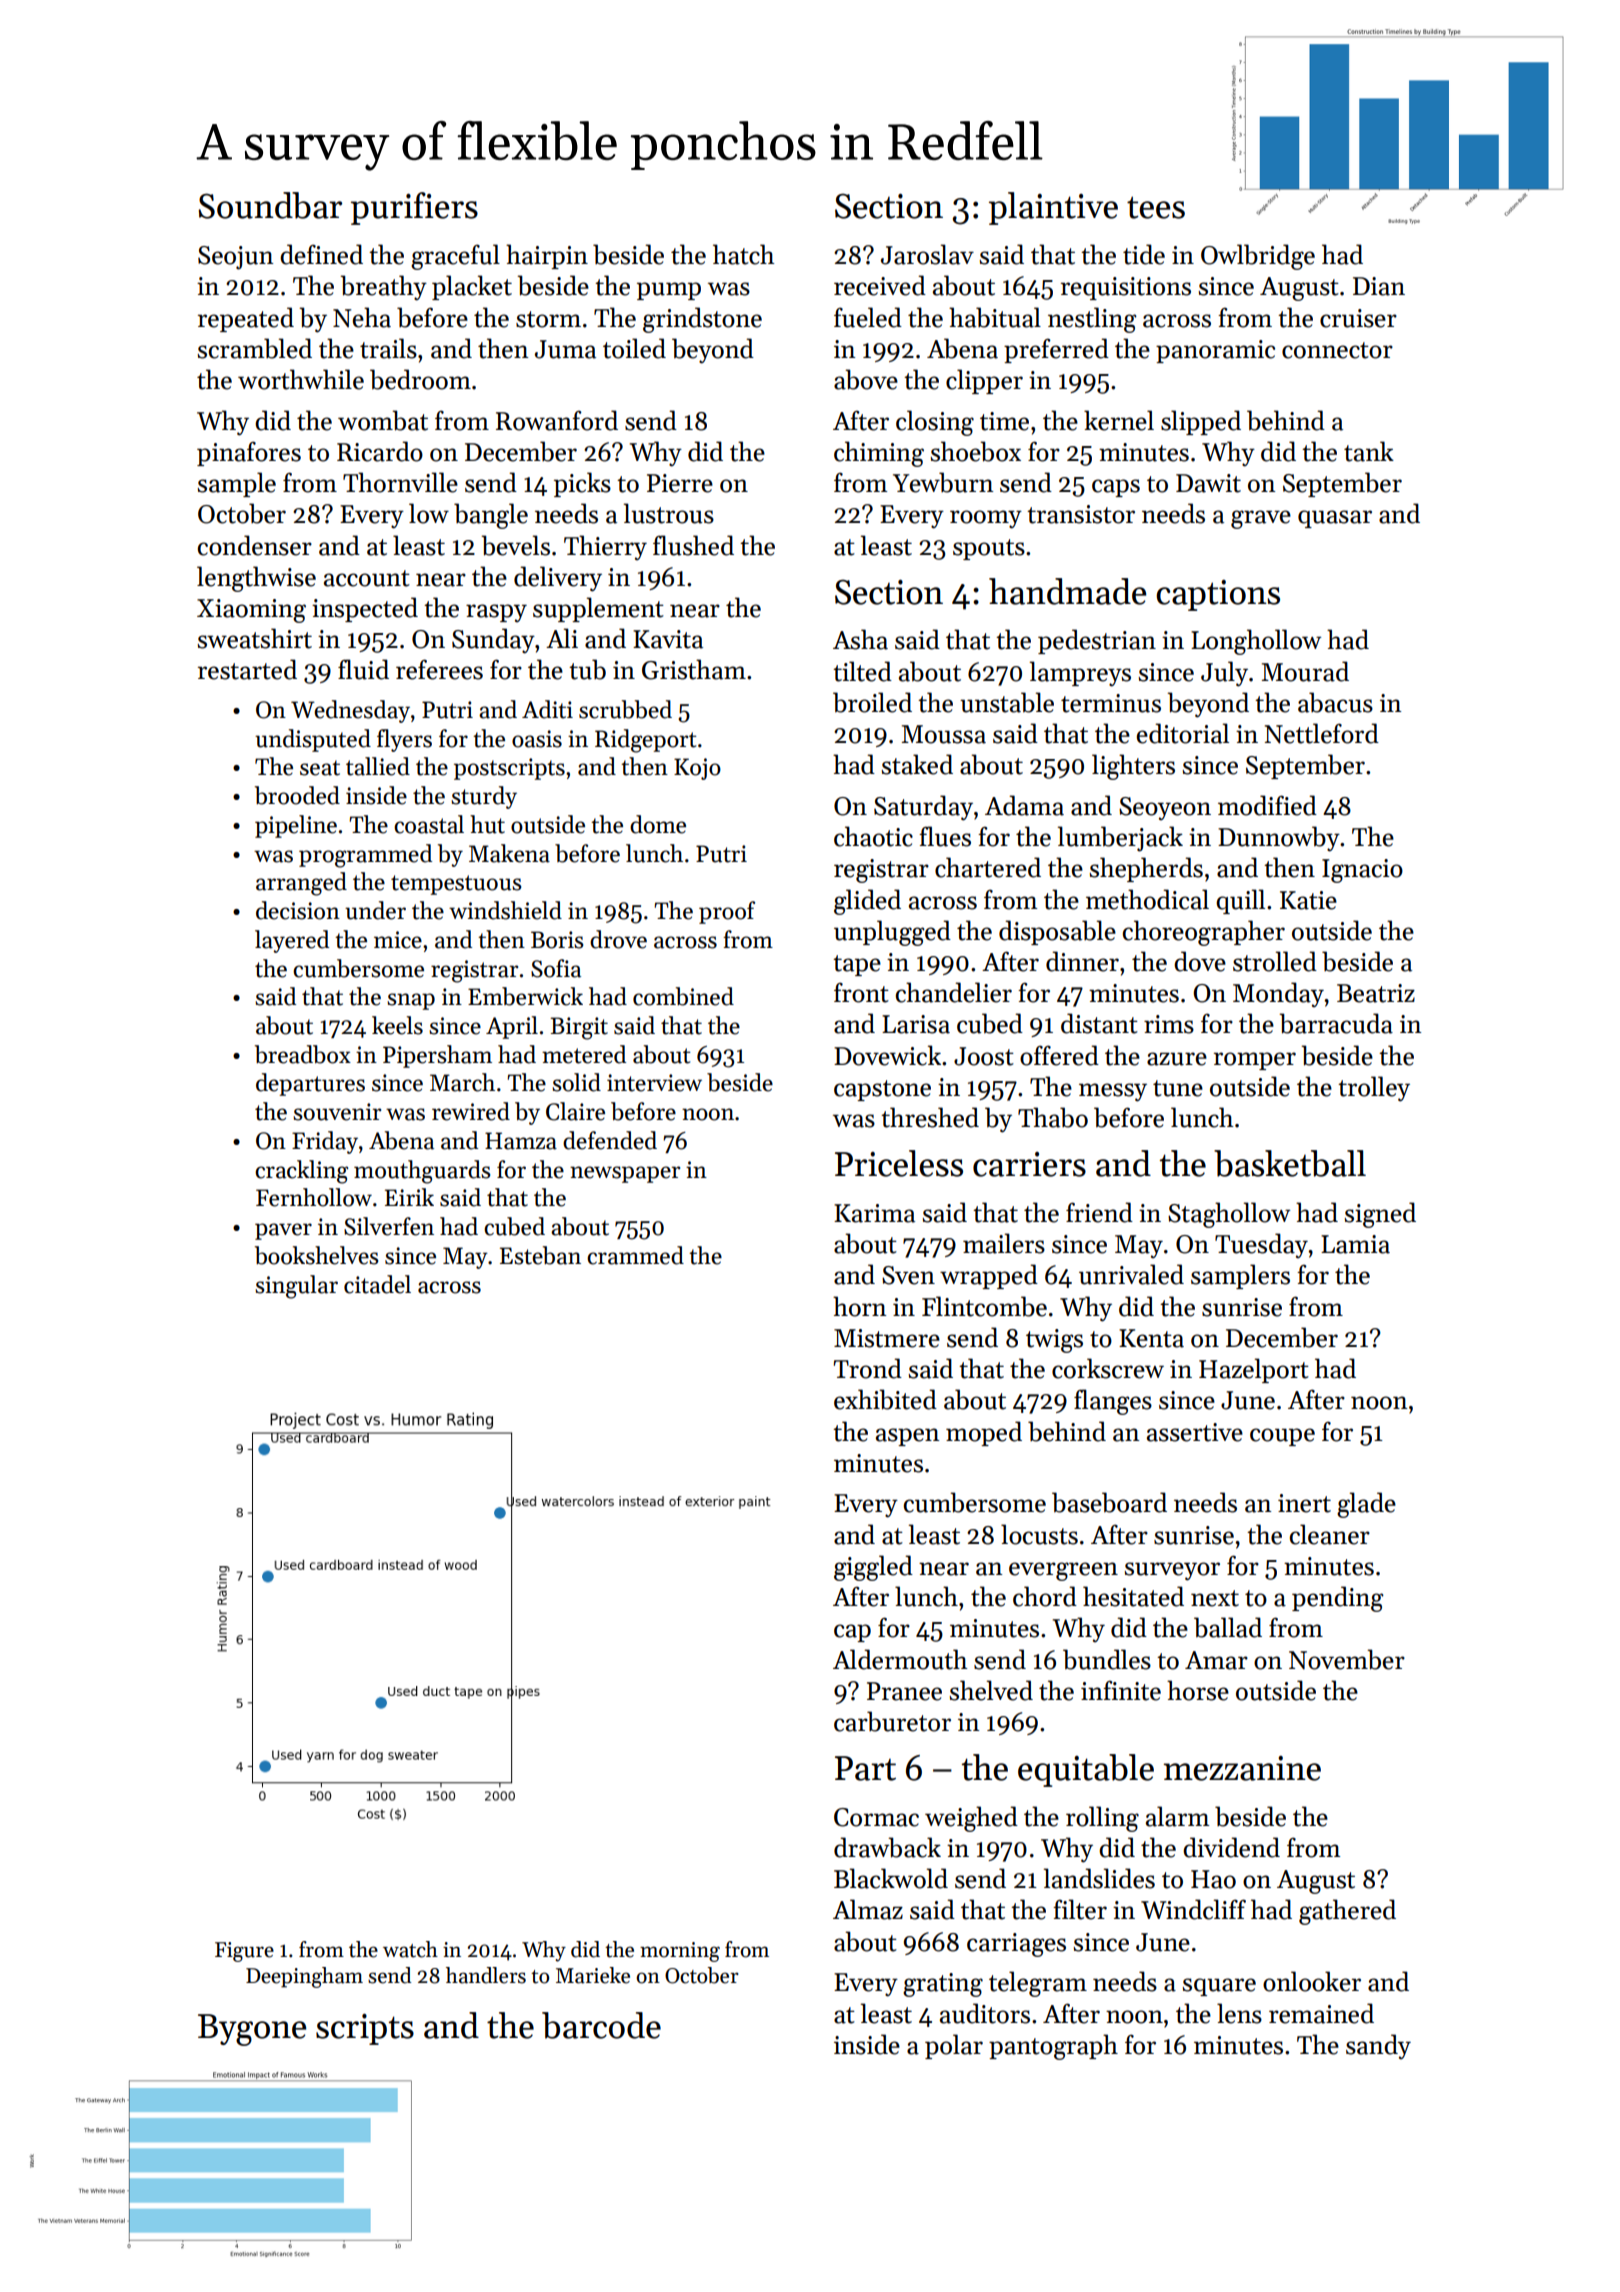  Describe the element at coordinates (680, 1952) in the document. I see `morning` at that location.
